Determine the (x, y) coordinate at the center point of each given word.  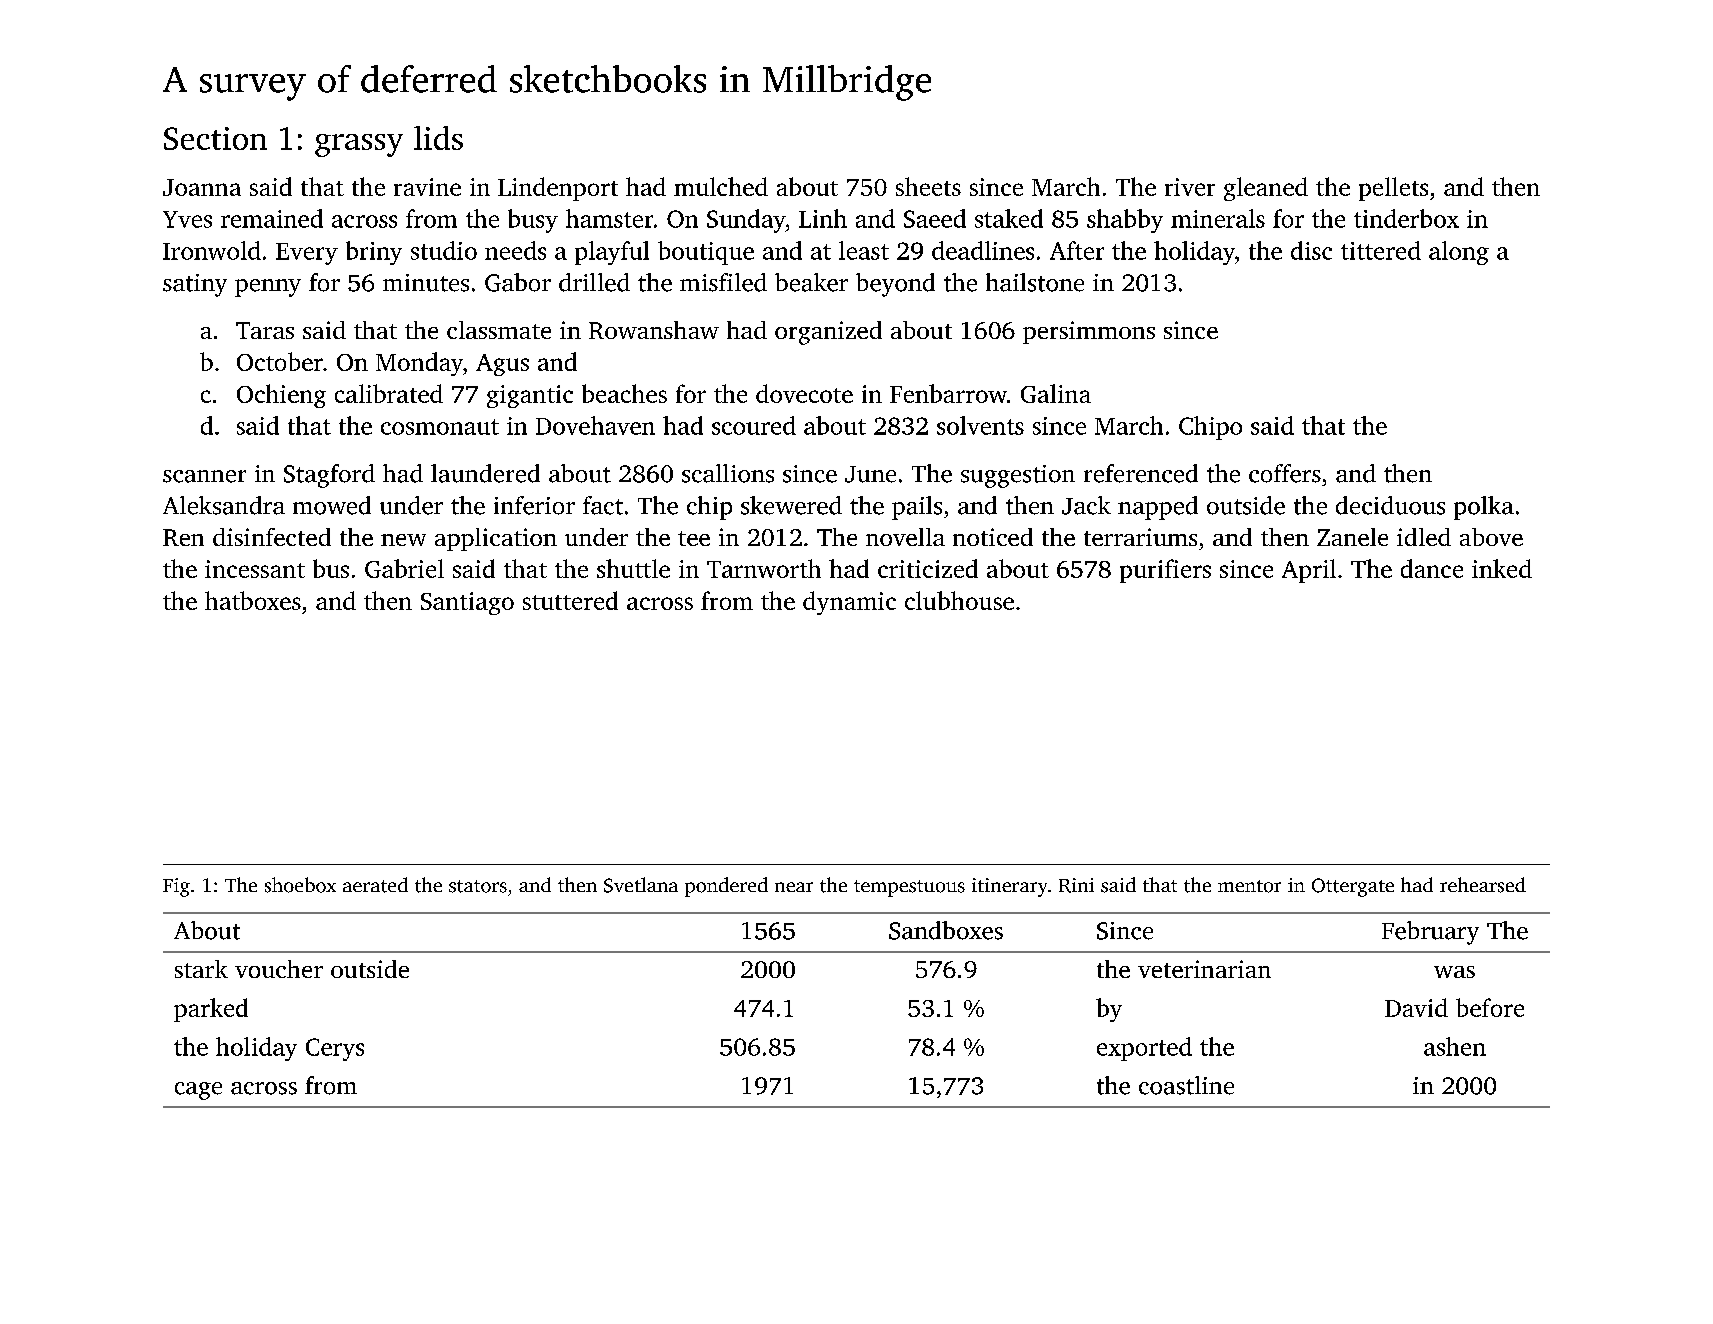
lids (438, 138)
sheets (928, 186)
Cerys (335, 1049)
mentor (1249, 886)
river (1190, 187)
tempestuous (909, 888)
